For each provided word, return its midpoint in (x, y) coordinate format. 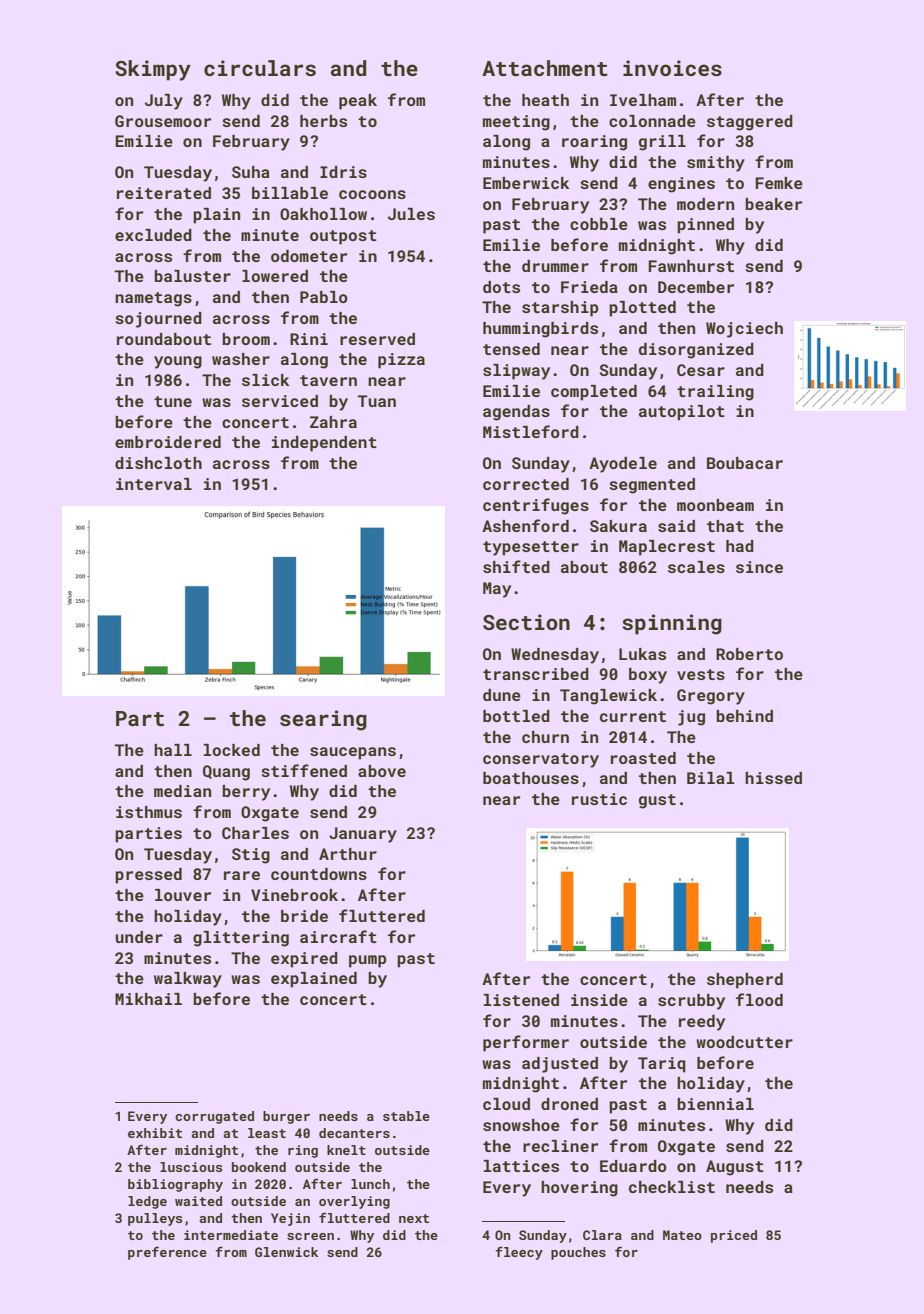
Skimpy (153, 70)
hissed (773, 778)
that (725, 526)
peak (358, 102)
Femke (779, 183)
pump (367, 961)
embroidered (168, 442)
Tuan (377, 401)
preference (167, 1253)
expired (304, 960)
